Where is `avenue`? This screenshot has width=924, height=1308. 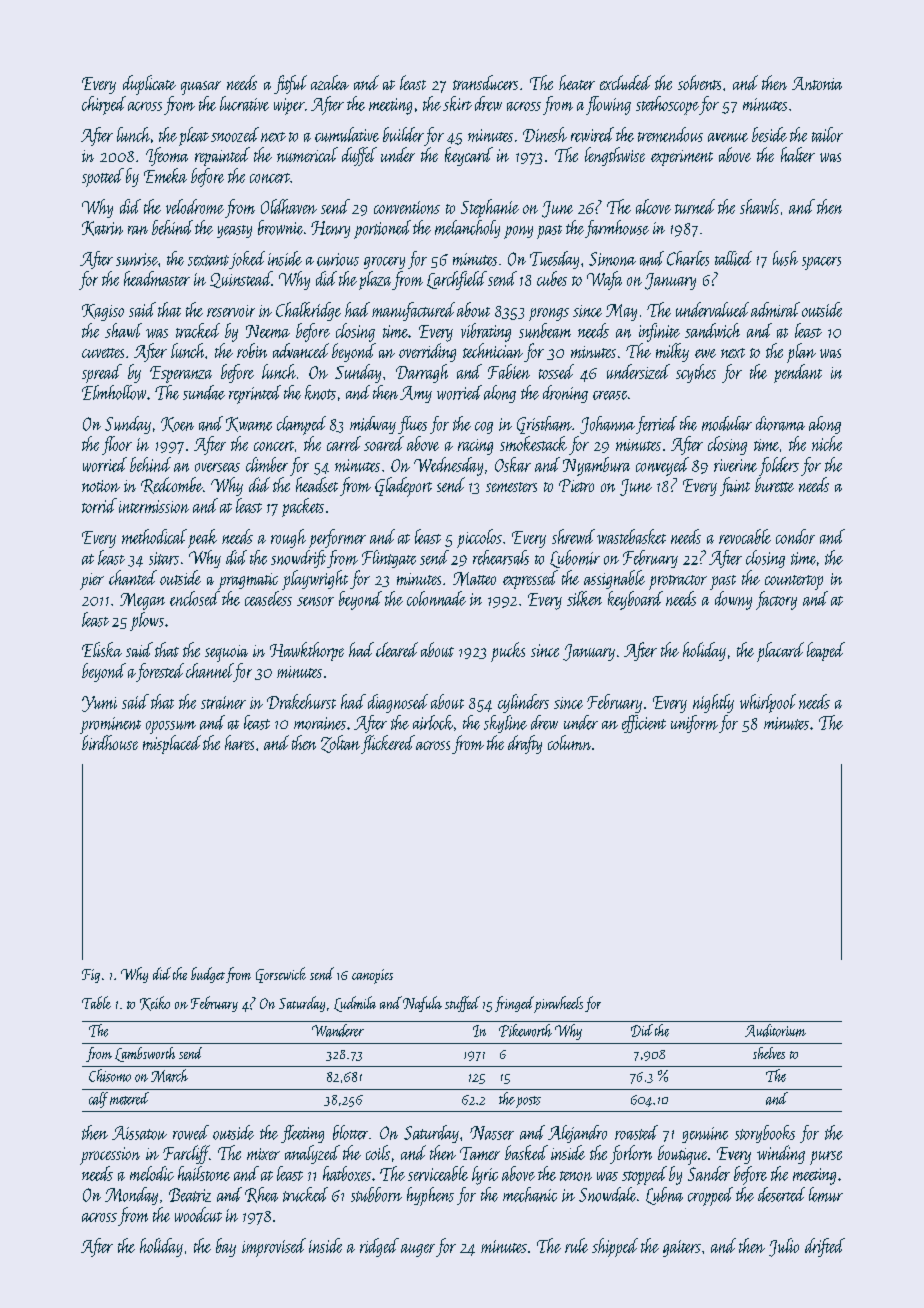
avenue is located at coordinates (728, 137).
